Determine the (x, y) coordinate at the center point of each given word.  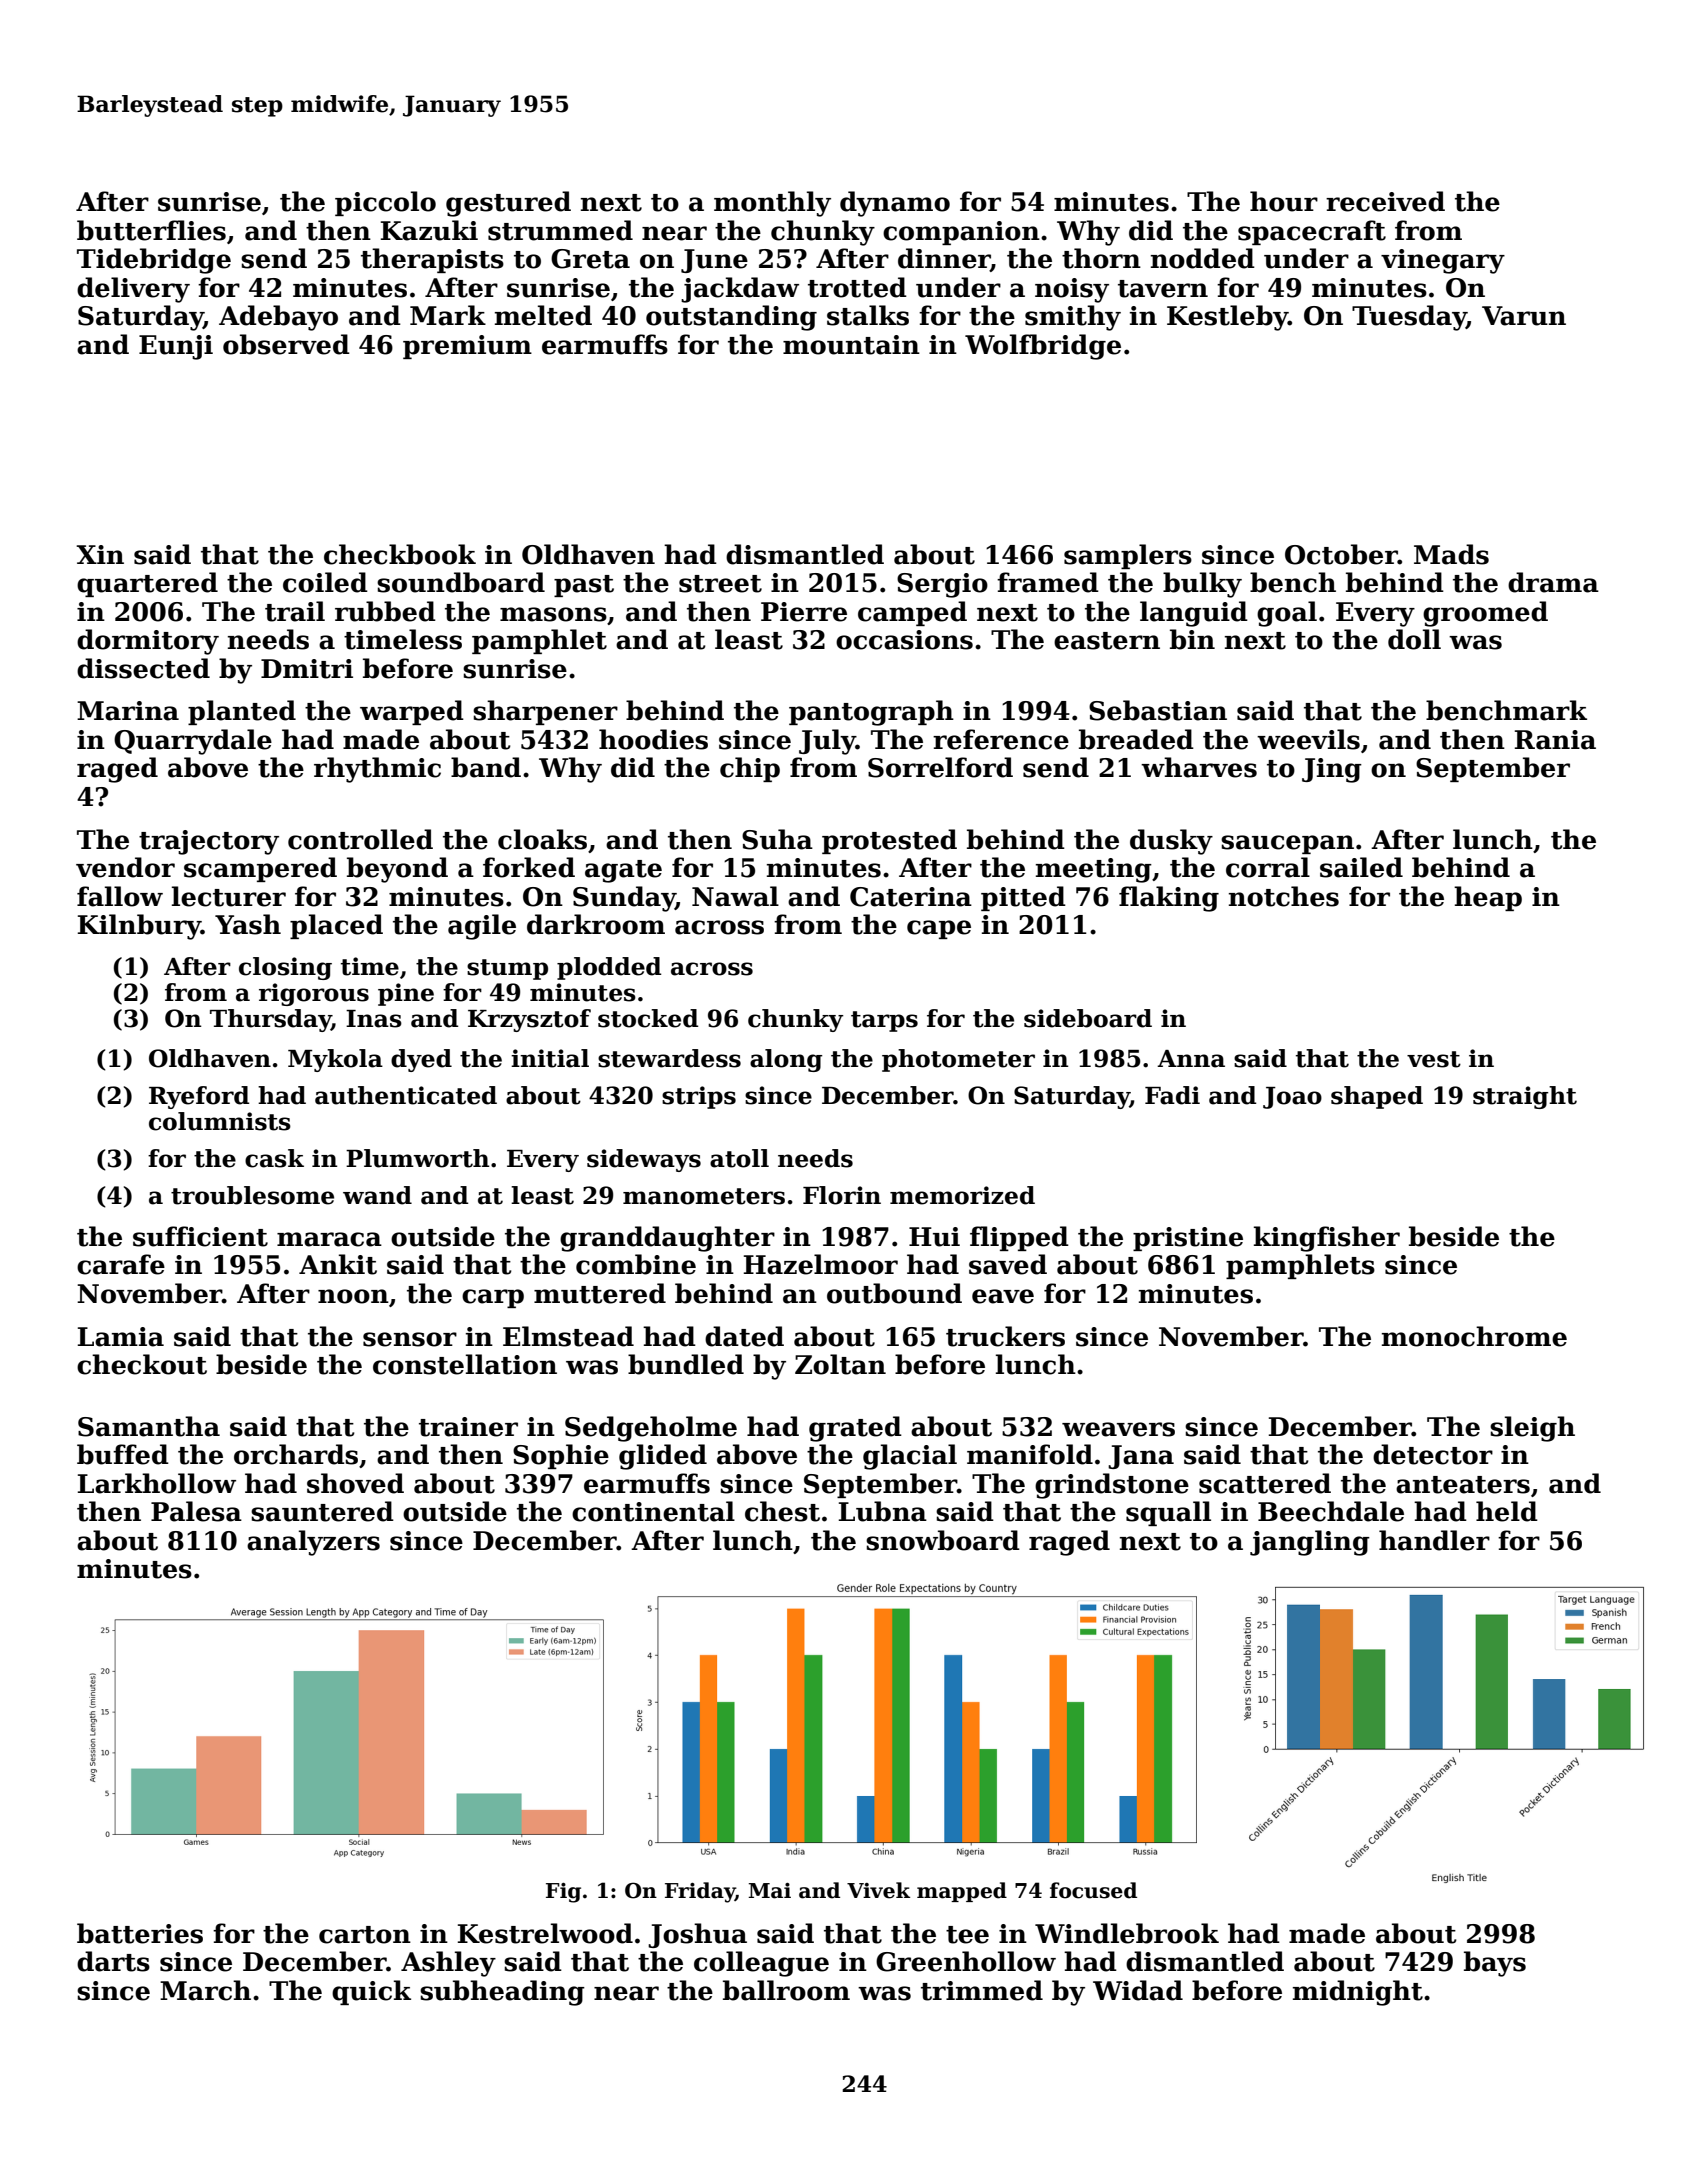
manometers (704, 1196)
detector (1433, 1454)
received (1385, 201)
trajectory (209, 842)
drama (1553, 582)
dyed (421, 1060)
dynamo (895, 204)
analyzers (313, 1543)
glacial (910, 1457)
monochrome (1474, 1336)
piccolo (385, 203)
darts (113, 1961)
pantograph (871, 713)
